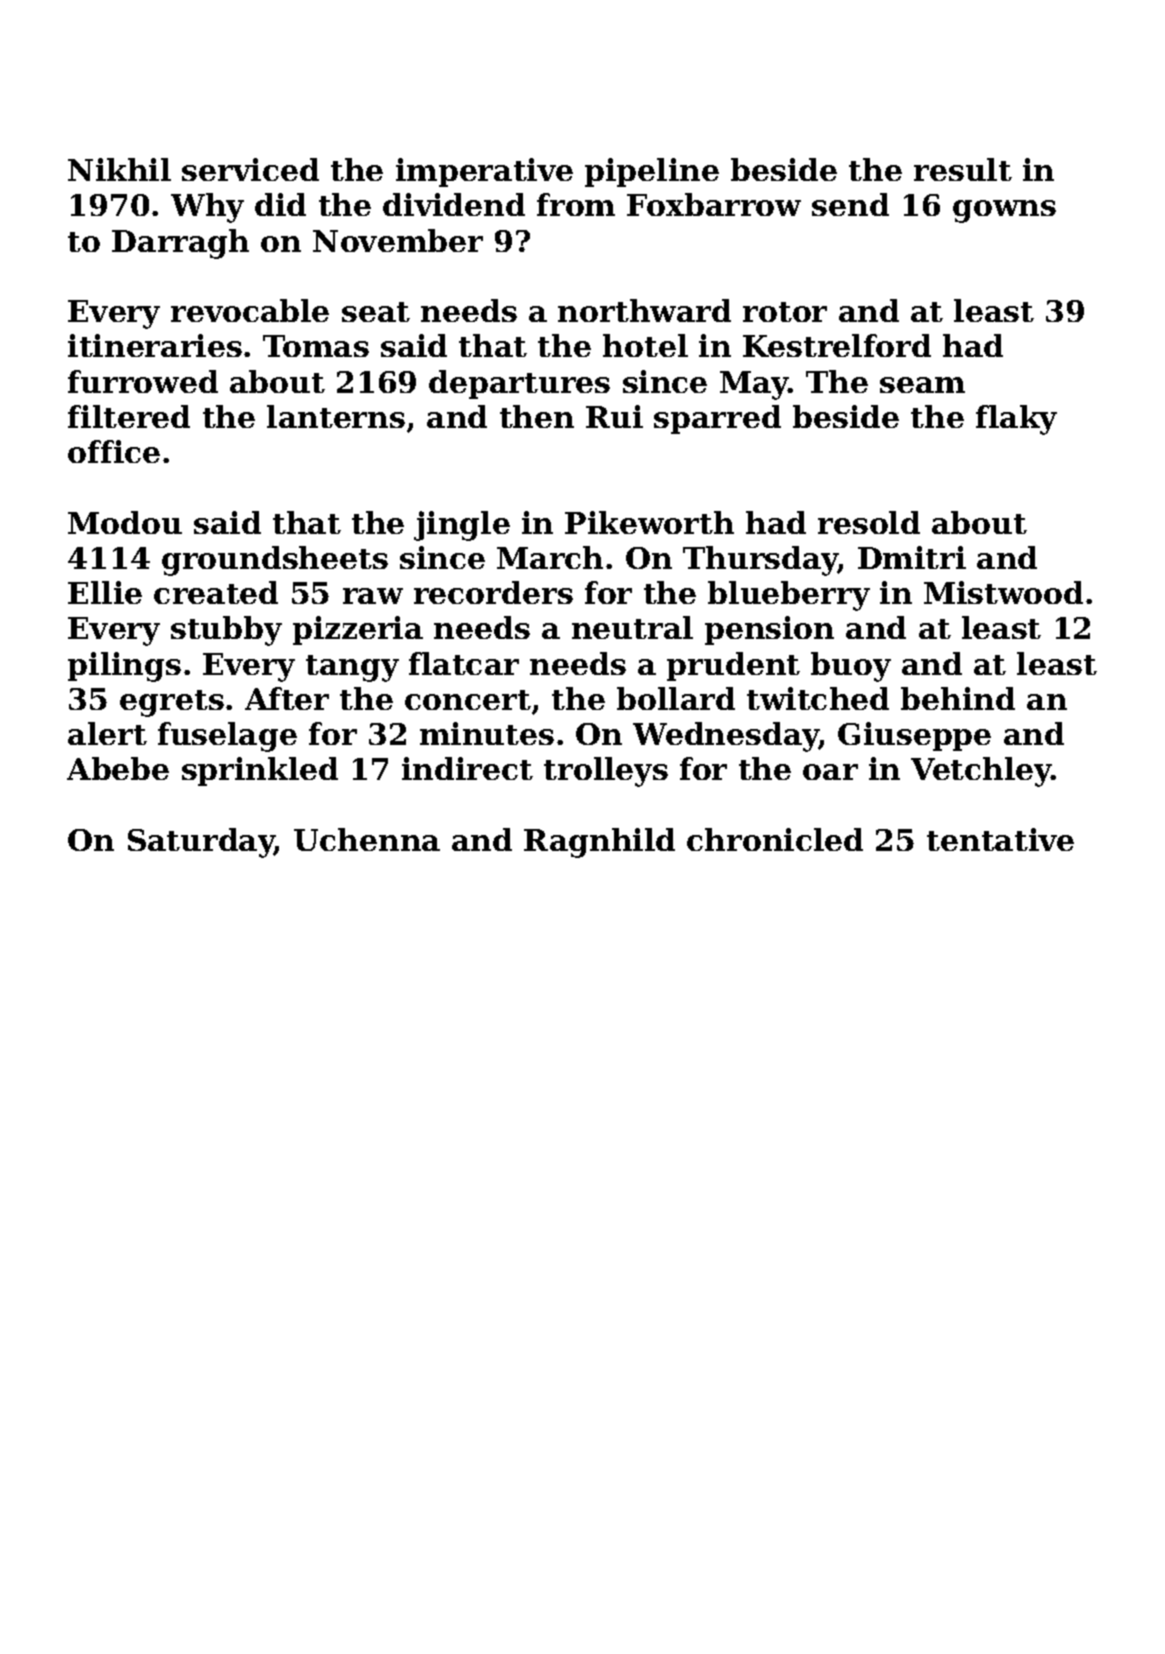  I want to click on did, so click(280, 204).
